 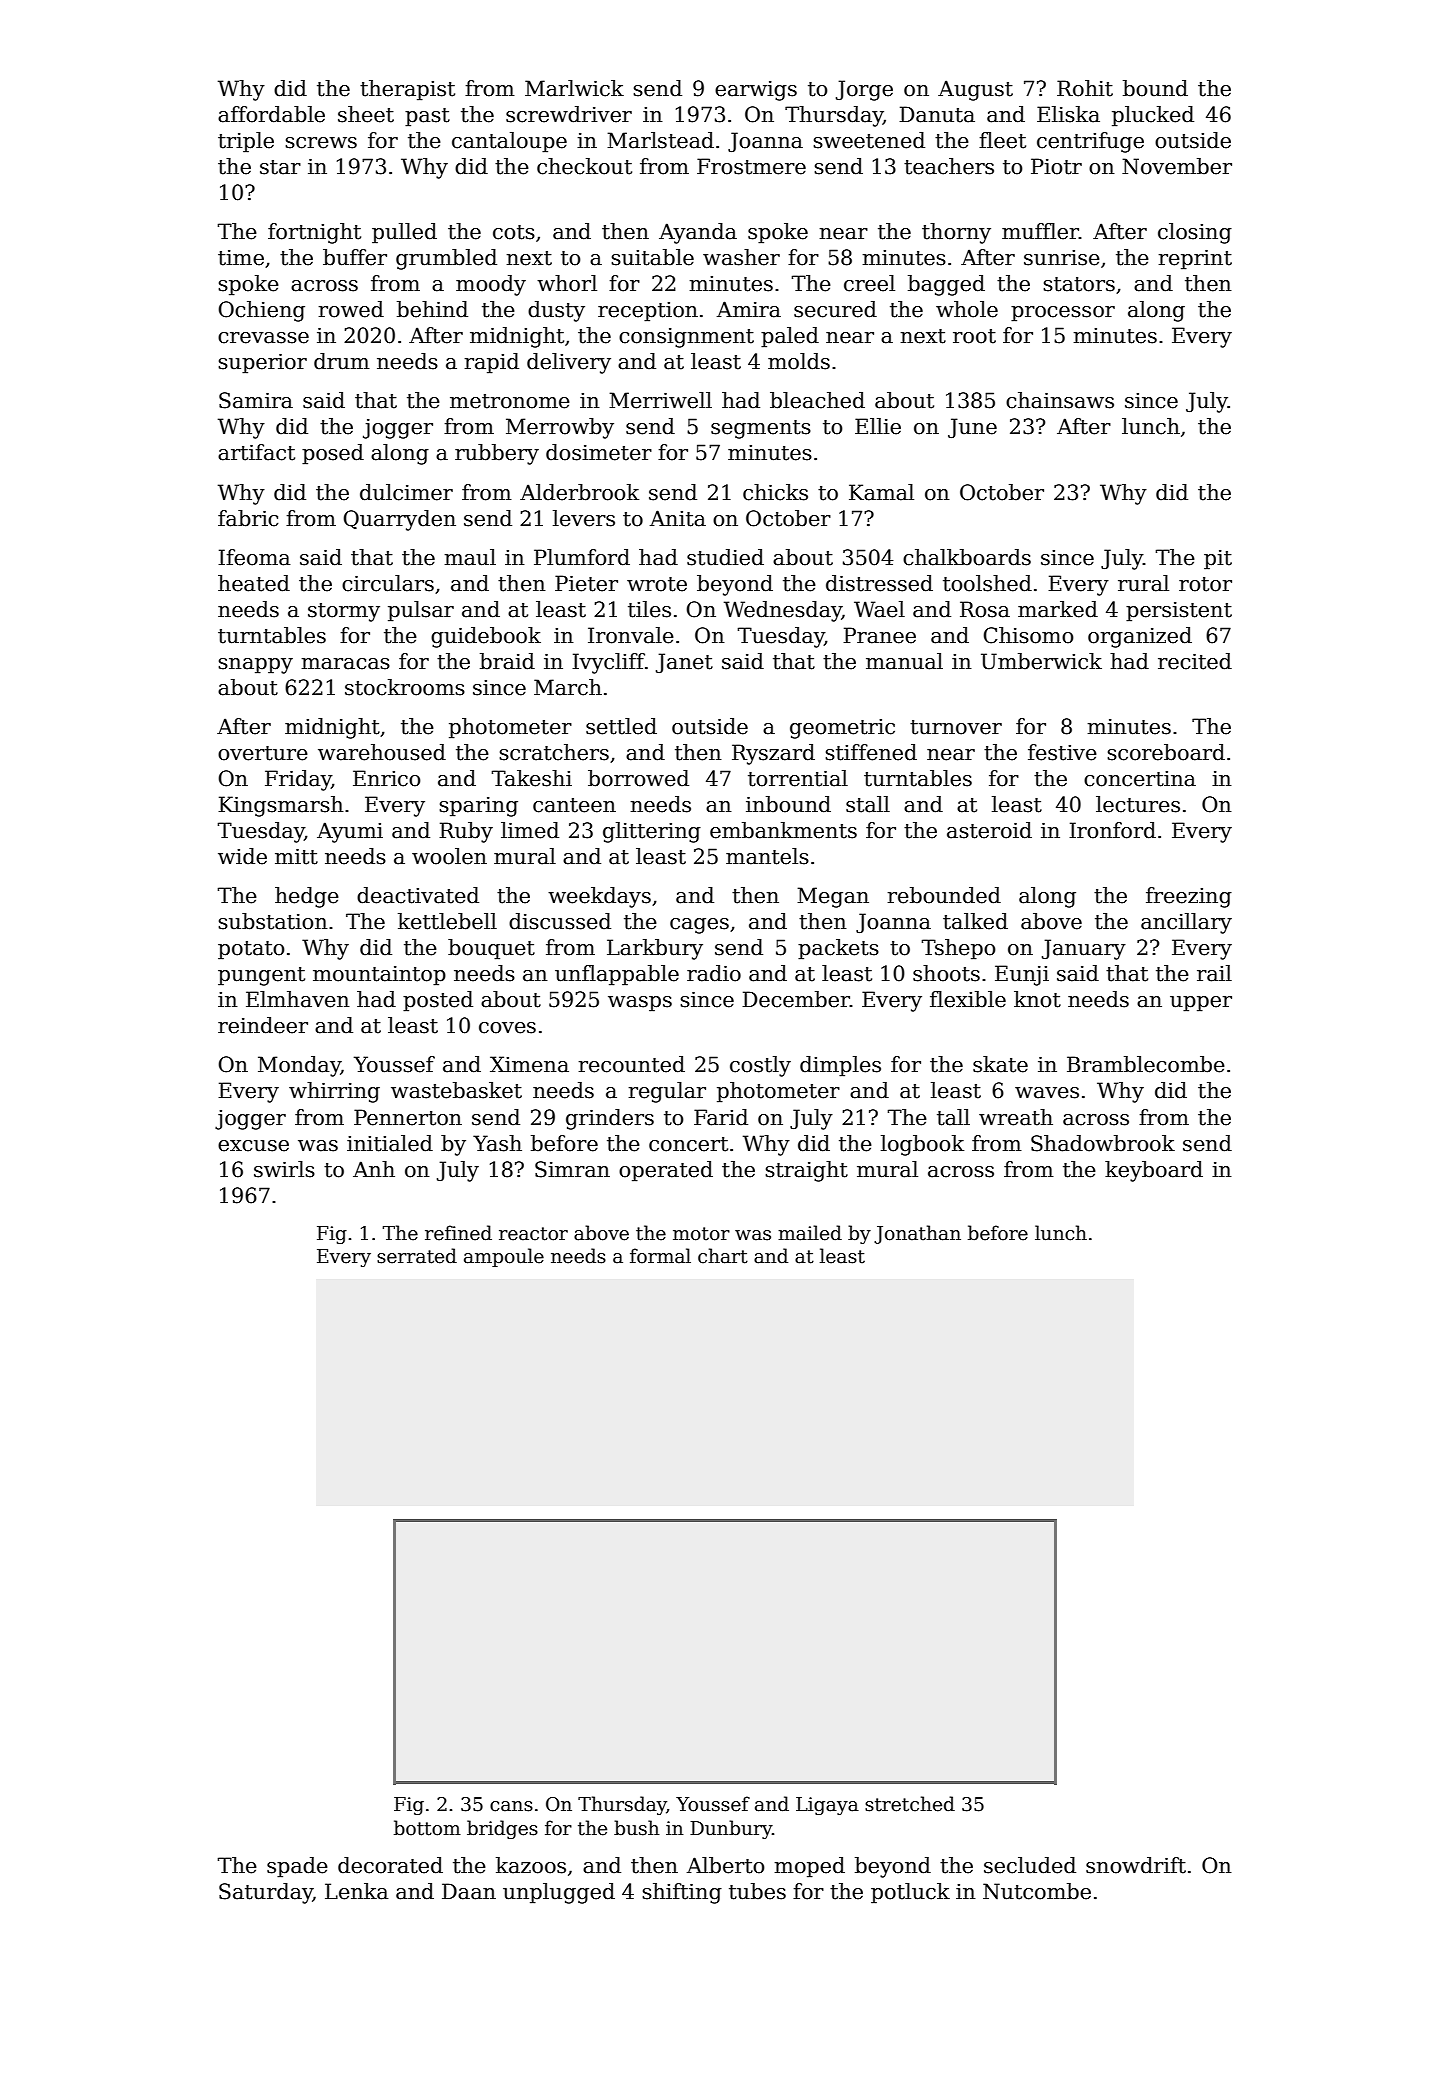 What do you see at coordinates (956, 727) in the screenshot?
I see `turnover` at bounding box center [956, 727].
